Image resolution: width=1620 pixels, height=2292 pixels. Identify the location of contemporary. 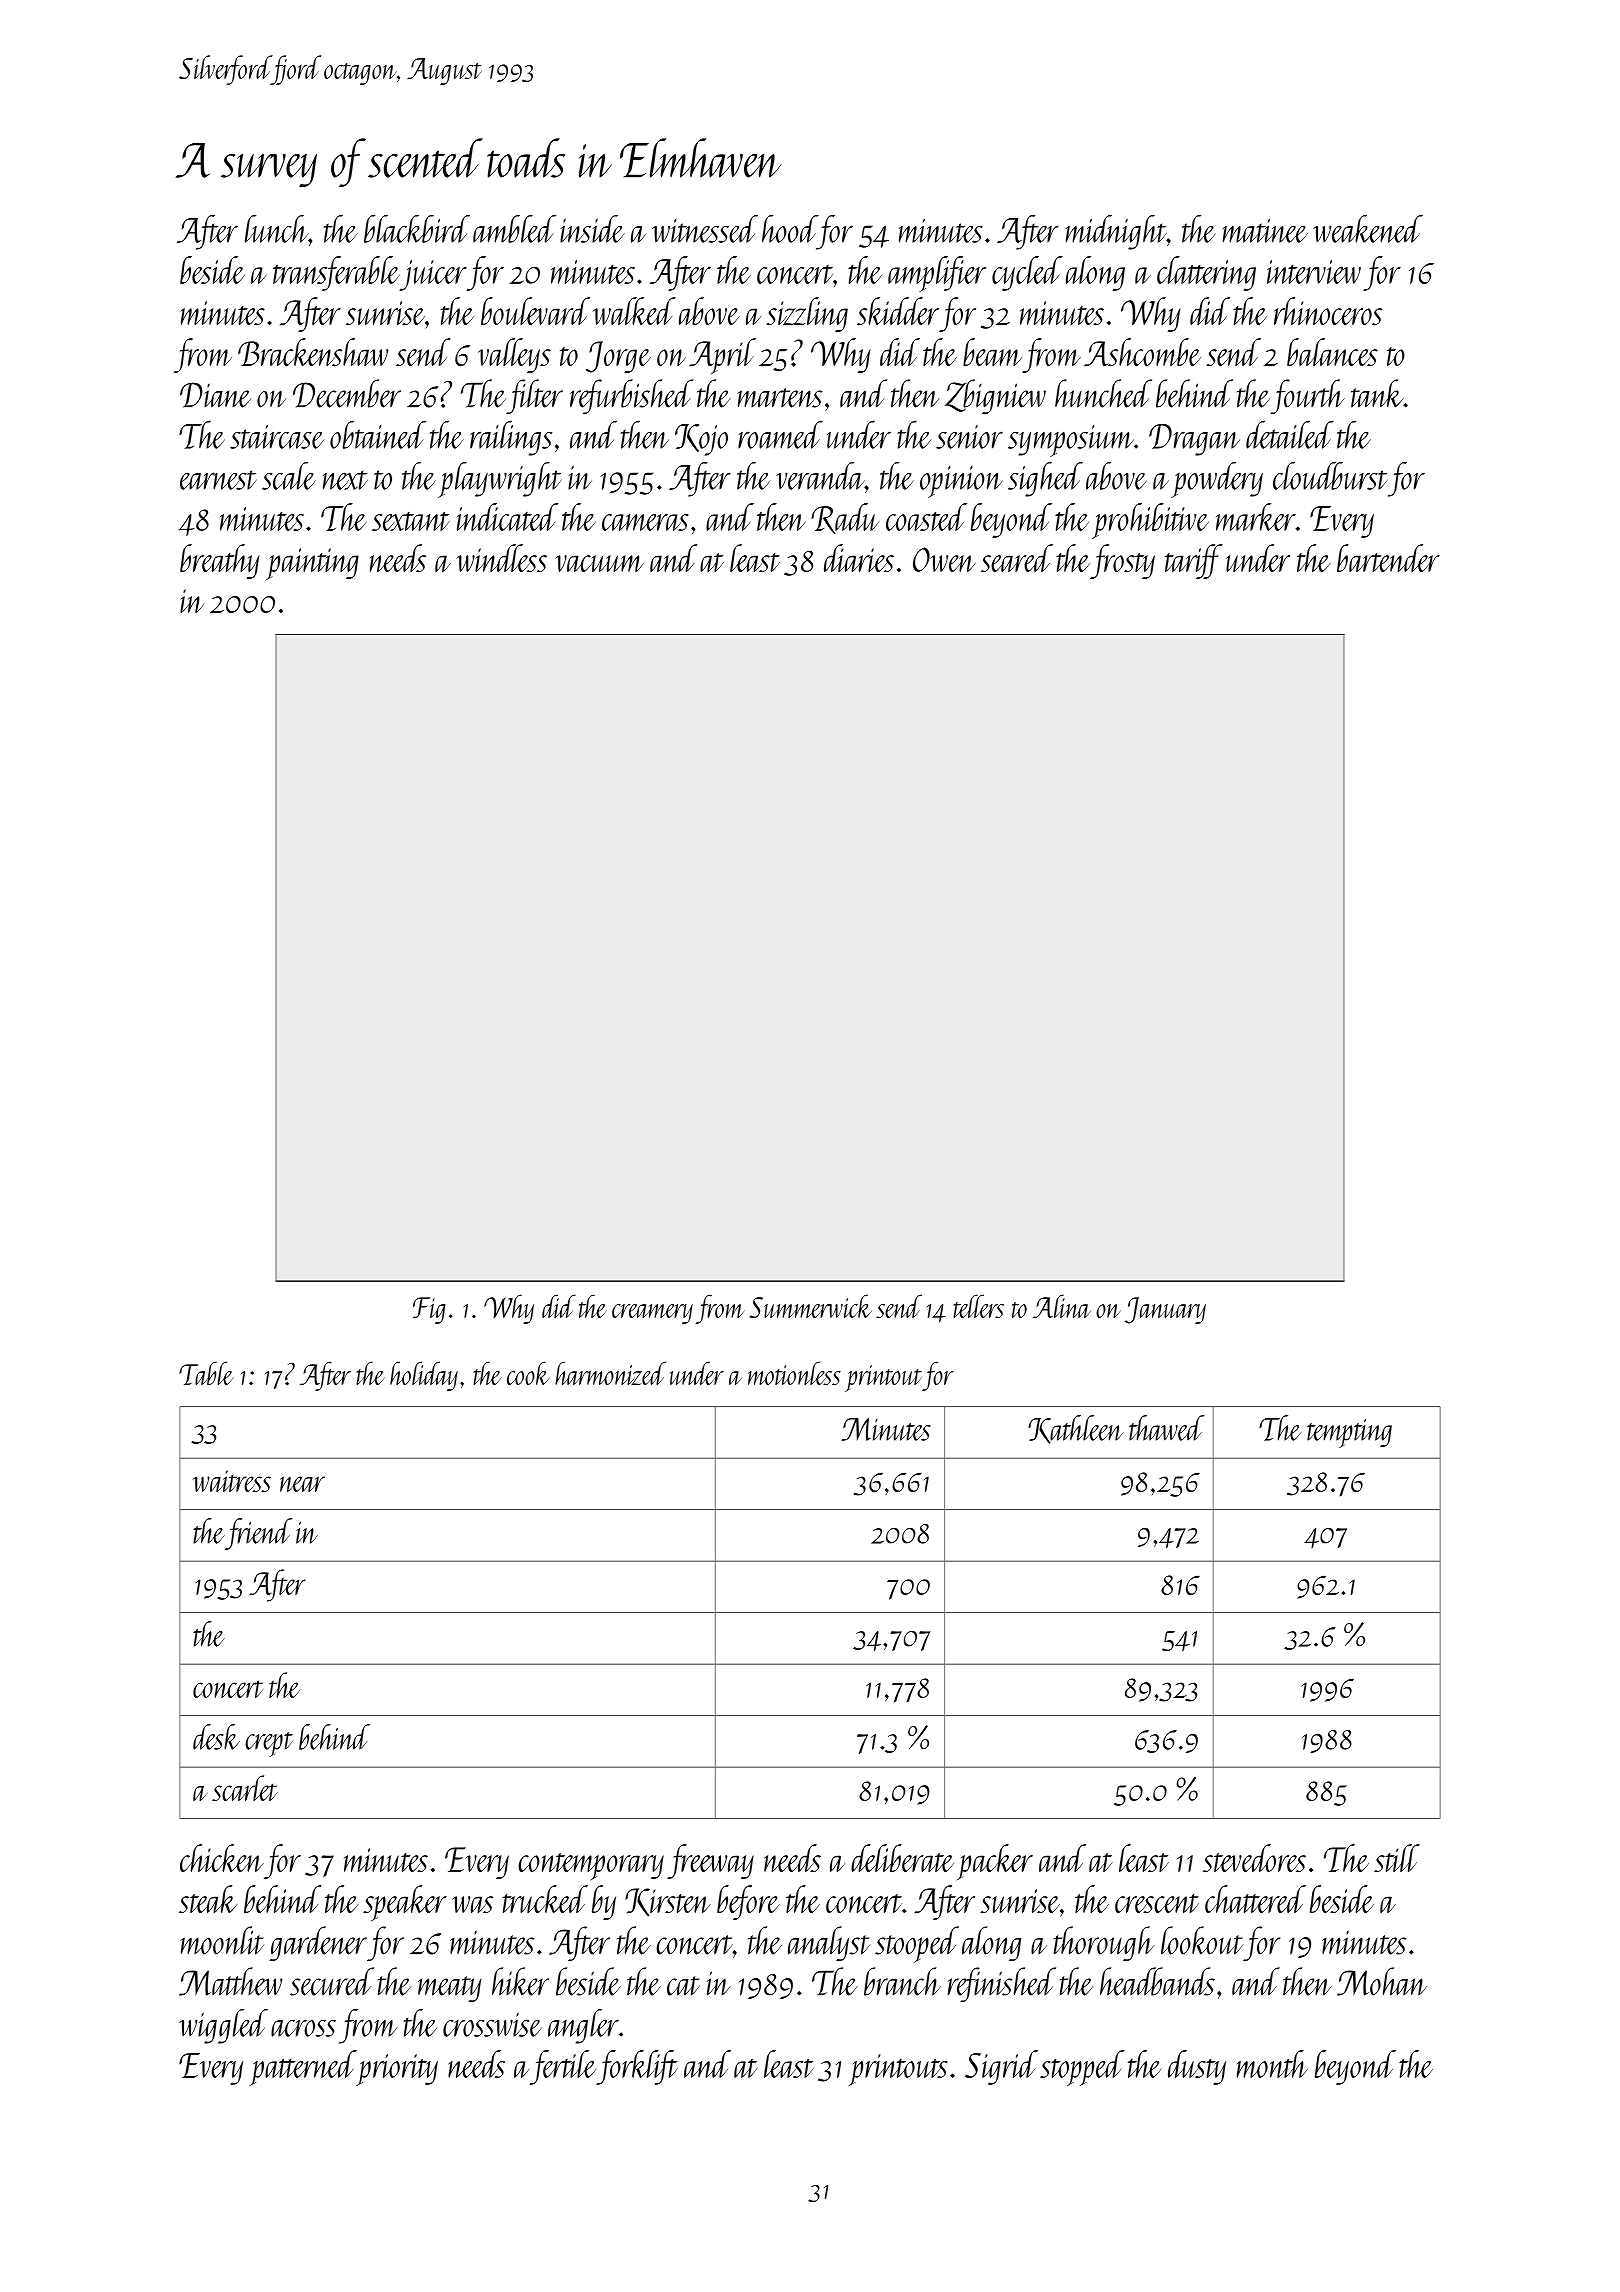
(591, 1867).
